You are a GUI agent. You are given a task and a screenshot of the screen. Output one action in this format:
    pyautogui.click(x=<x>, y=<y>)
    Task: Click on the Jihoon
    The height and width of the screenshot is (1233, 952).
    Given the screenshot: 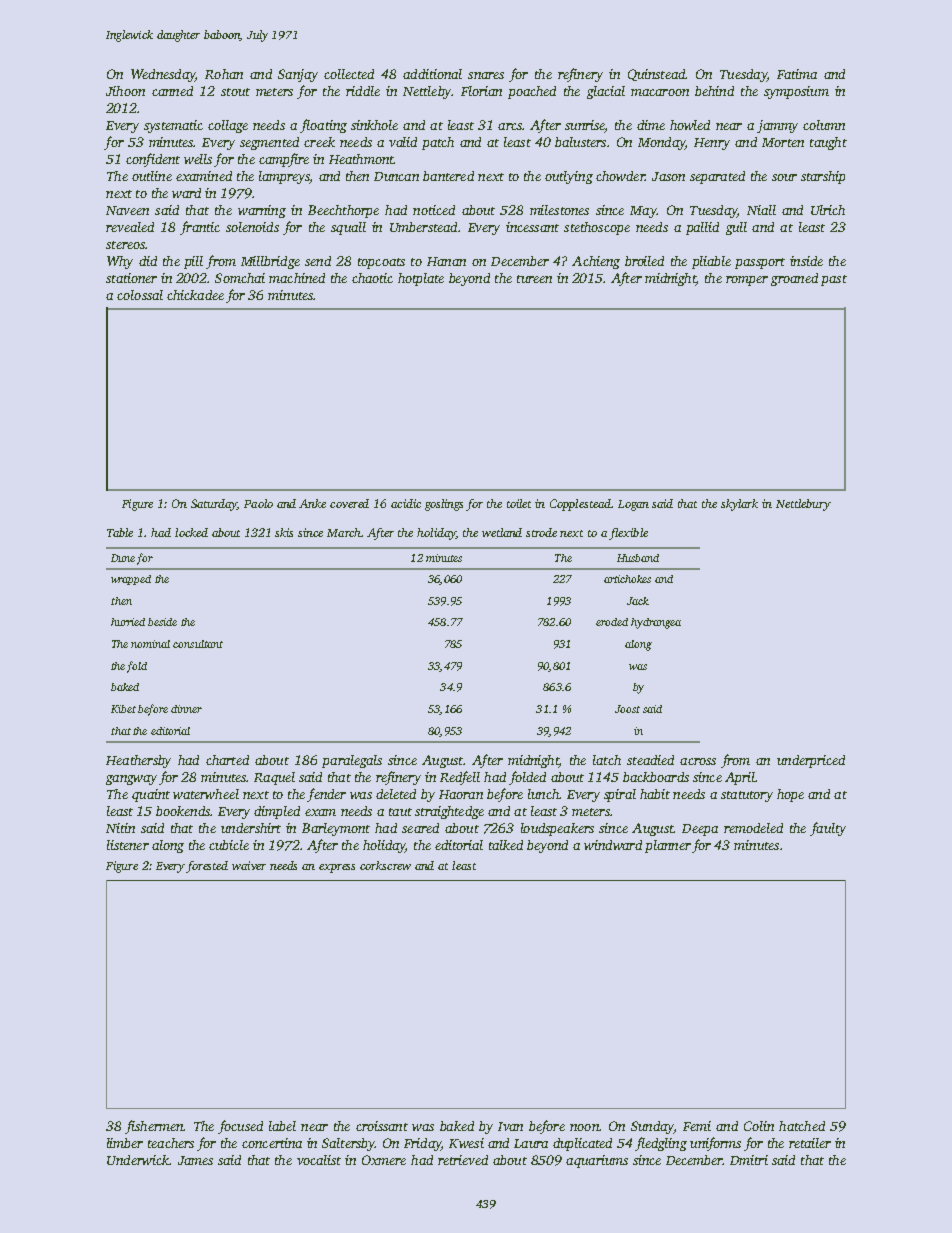 What is the action you would take?
    pyautogui.click(x=125, y=91)
